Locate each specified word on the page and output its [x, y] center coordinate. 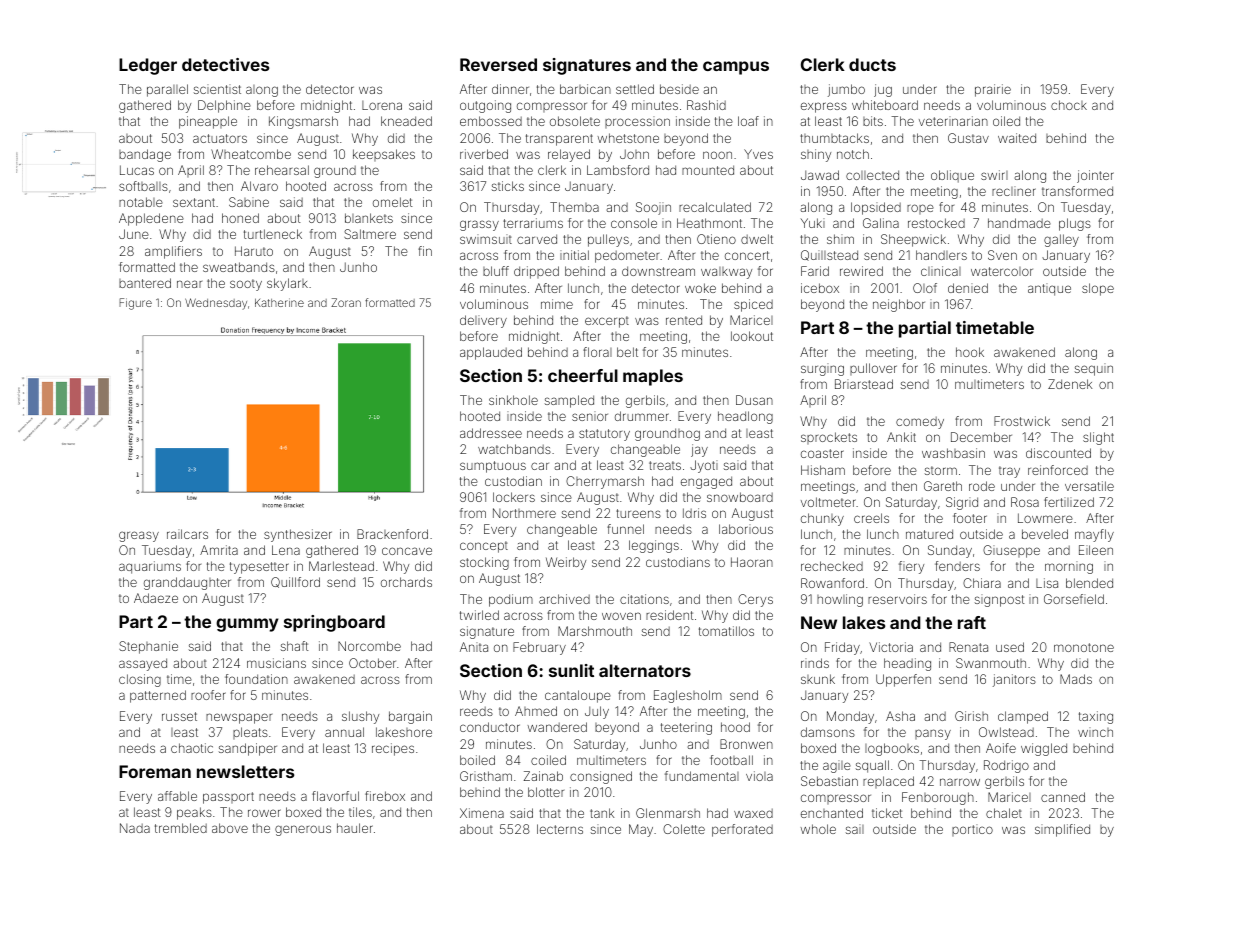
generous [303, 830]
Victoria [891, 647]
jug [883, 90]
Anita [474, 647]
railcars [187, 534]
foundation [256, 679]
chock [1069, 105]
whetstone [628, 138]
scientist [217, 89]
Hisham [823, 470]
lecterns [560, 829]
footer [970, 518]
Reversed [498, 64]
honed [240, 218]
